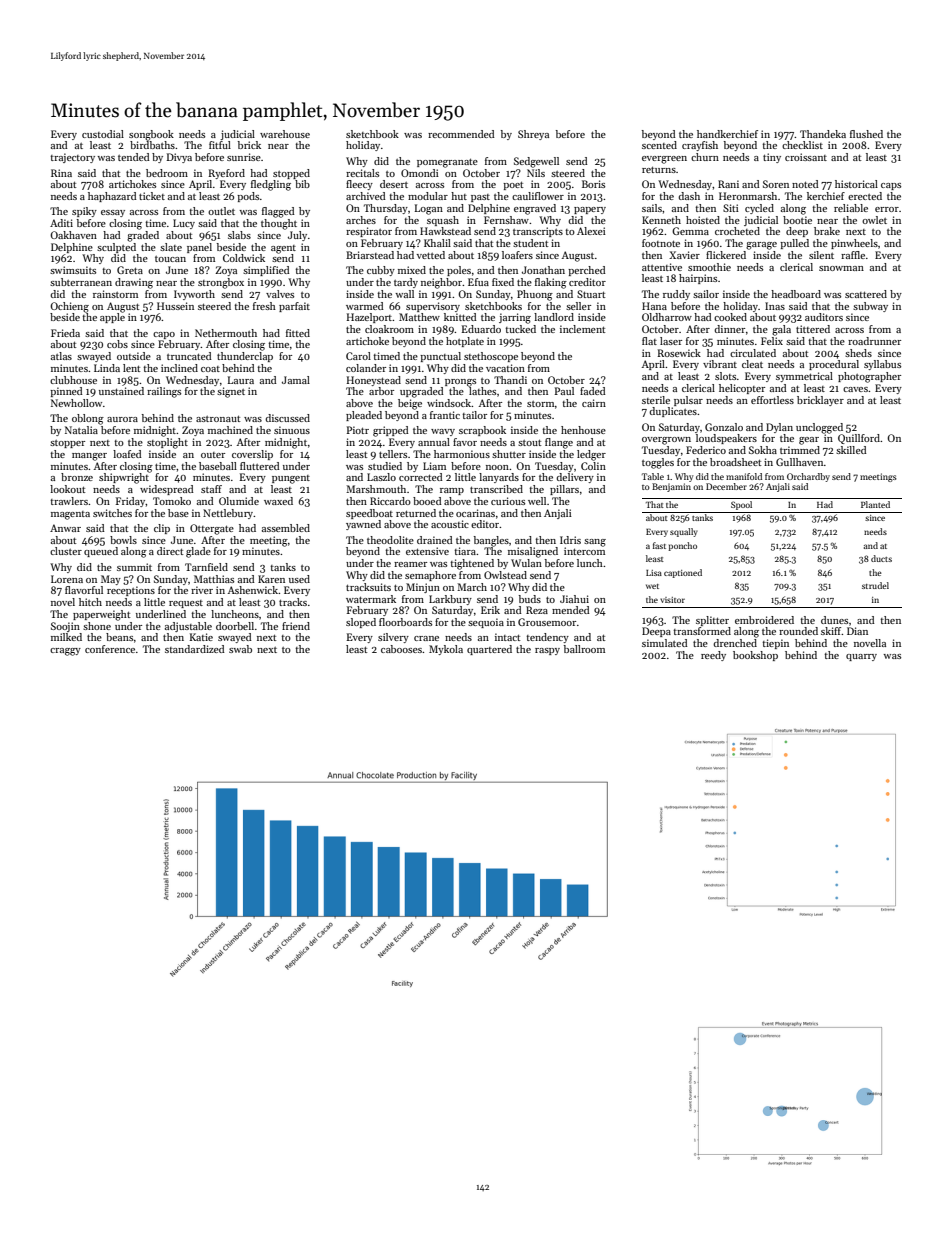  I want to click on clubhouse, so click(73, 380).
